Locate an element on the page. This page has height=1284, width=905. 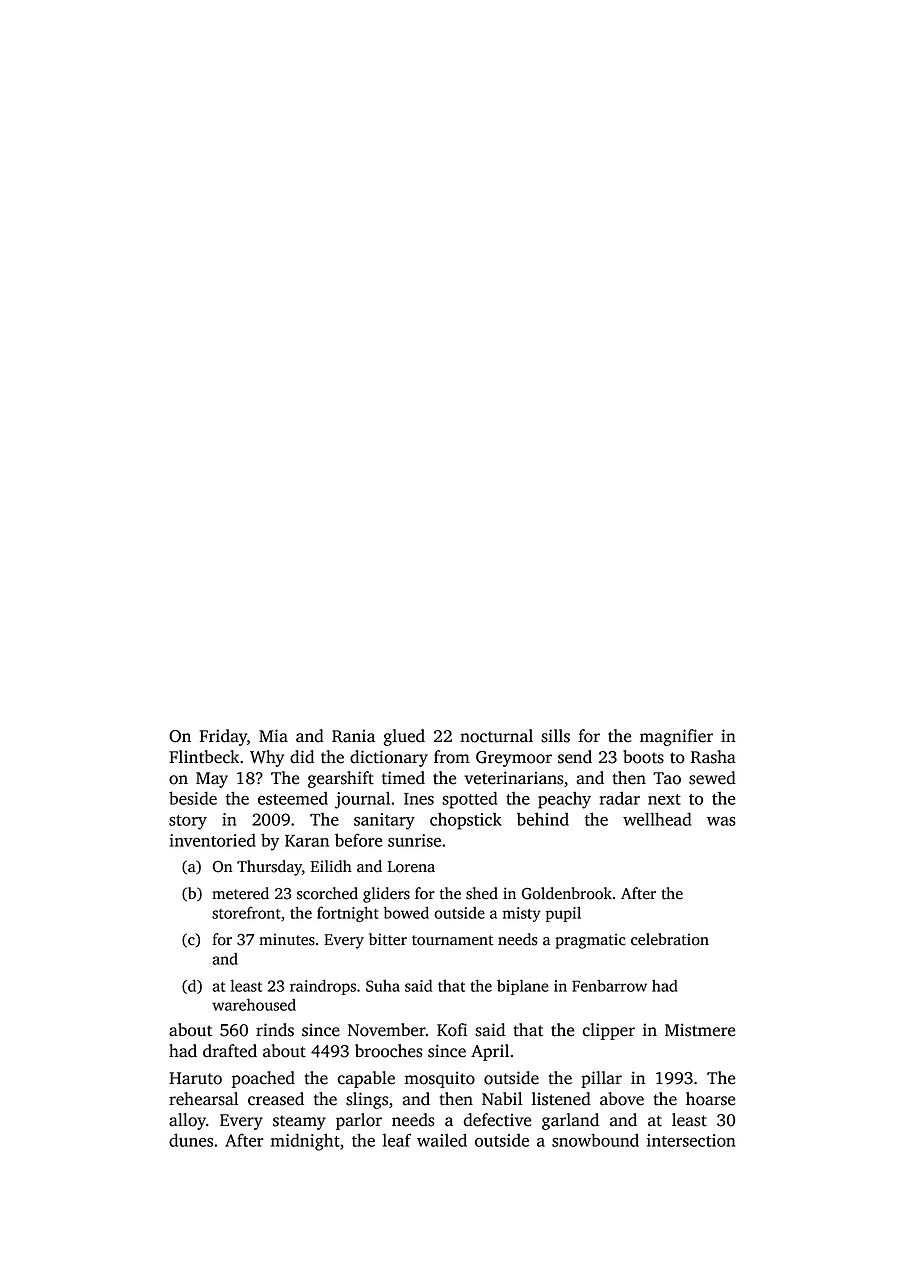
pupil is located at coordinates (563, 914).
